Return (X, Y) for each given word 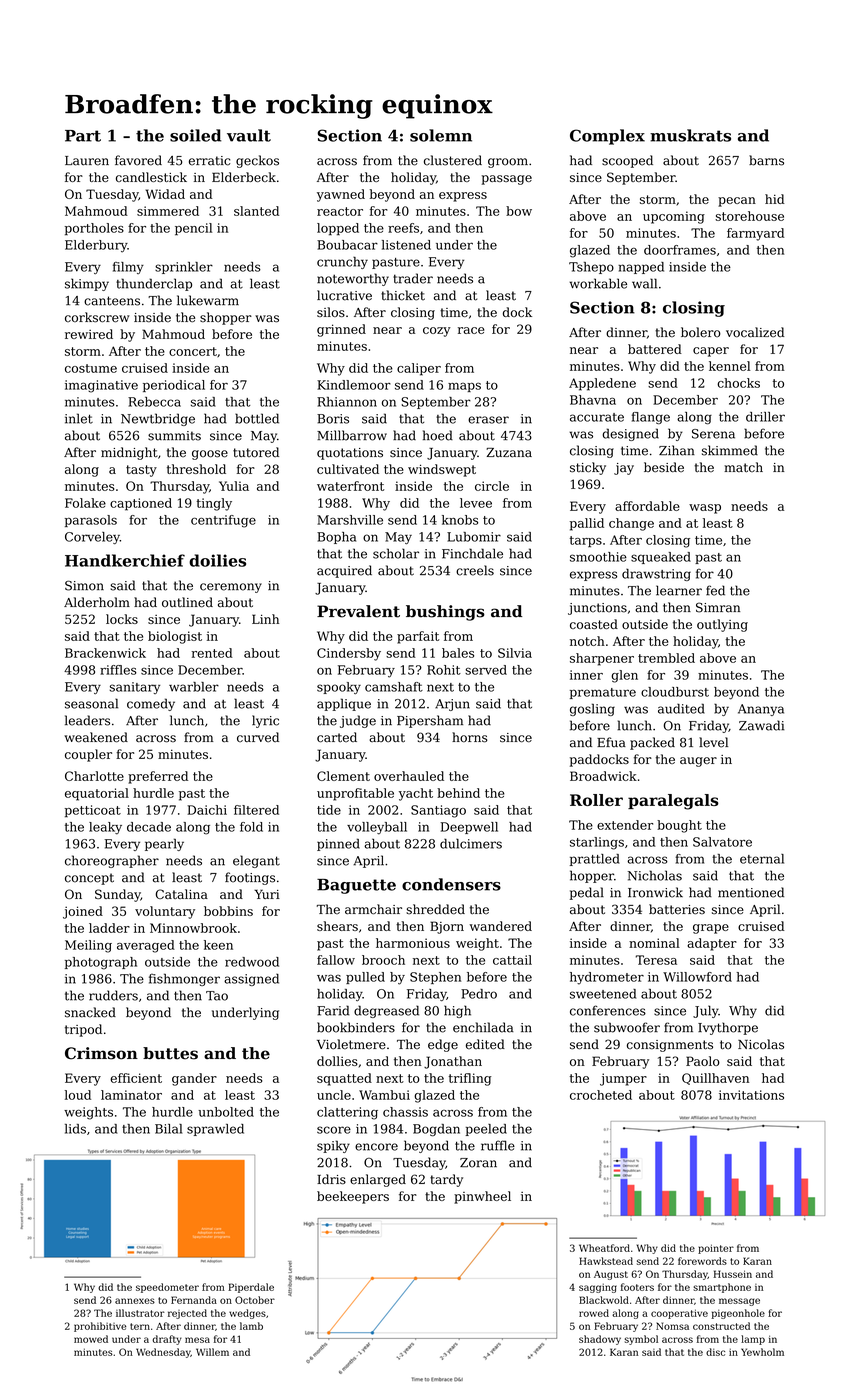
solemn (441, 135)
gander (194, 1079)
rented (212, 653)
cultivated (348, 469)
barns (766, 160)
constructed (721, 1326)
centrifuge (223, 521)
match (743, 467)
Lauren (87, 161)
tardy (446, 1180)
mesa (197, 1340)
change (631, 524)
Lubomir (474, 537)
